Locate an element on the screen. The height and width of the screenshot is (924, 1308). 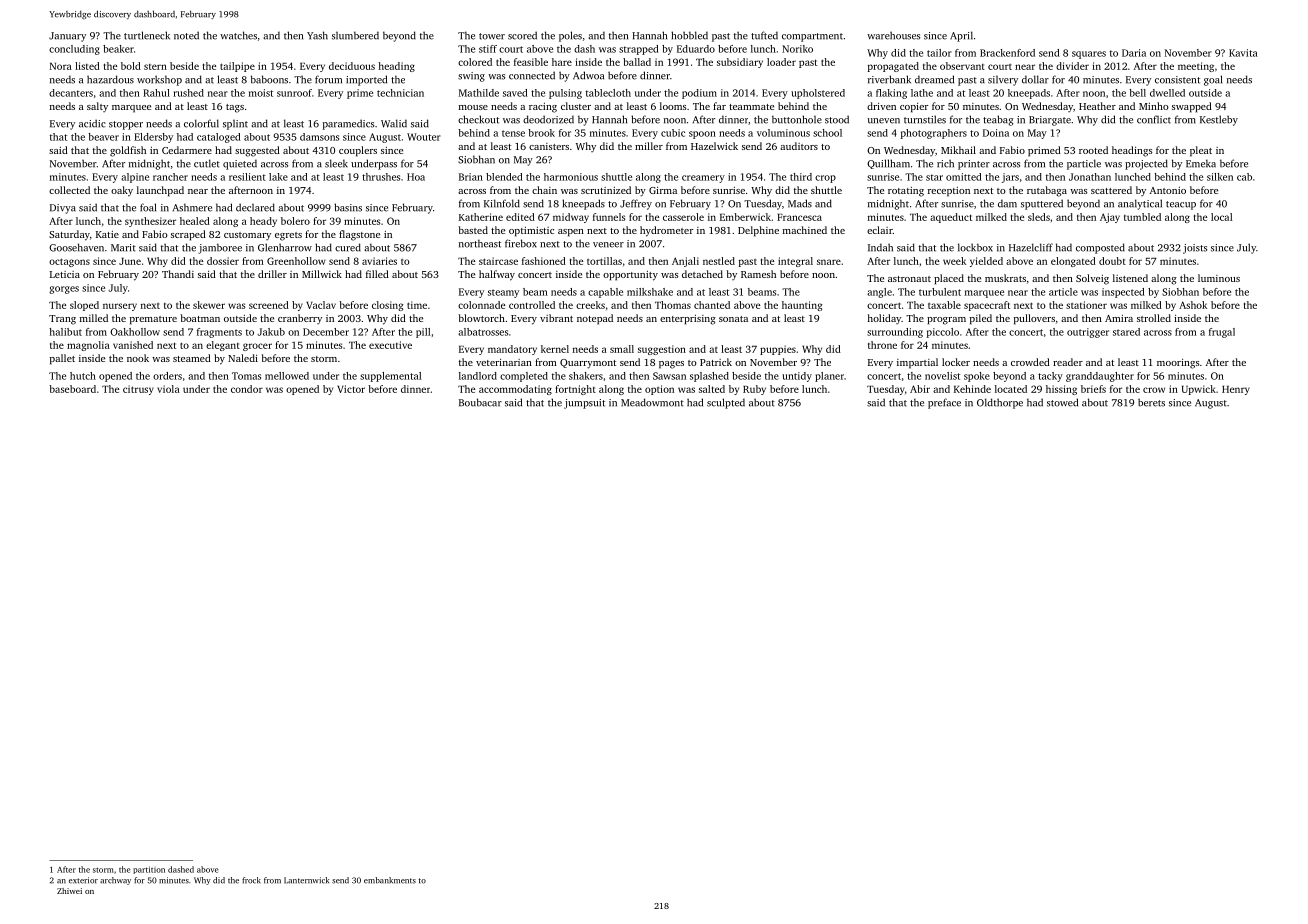
turtleneck is located at coordinates (147, 35).
